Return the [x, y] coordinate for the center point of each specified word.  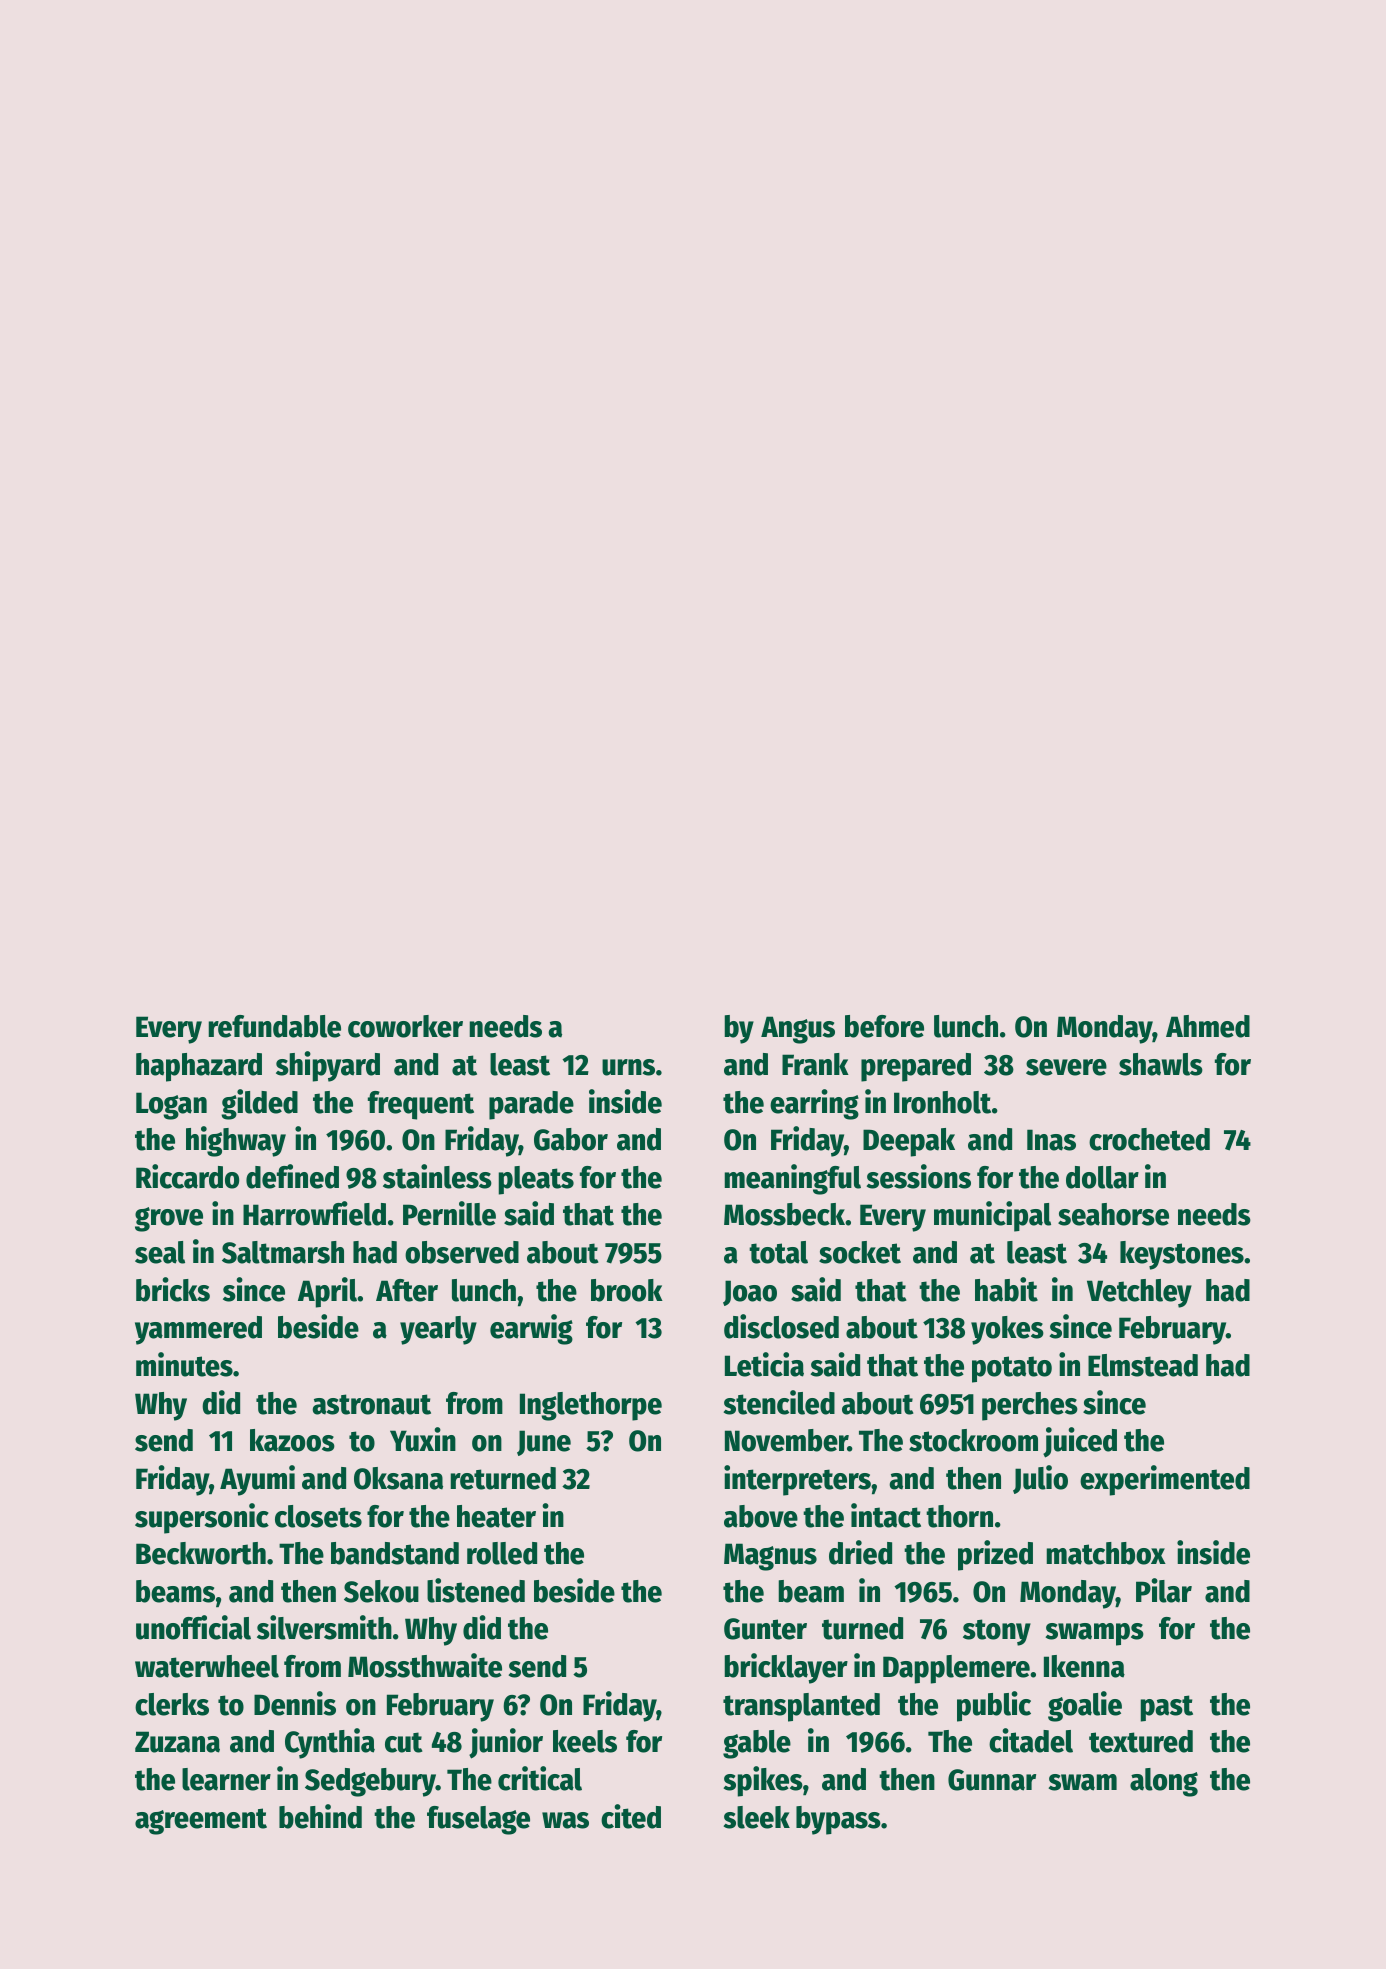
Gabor [571, 1139]
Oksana [398, 1478]
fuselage [478, 1820]
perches [1030, 1406]
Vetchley [1139, 1293]
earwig [531, 1329]
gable [757, 1744]
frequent [421, 1105]
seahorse [1113, 1214]
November [786, 1440]
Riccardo [187, 1176]
